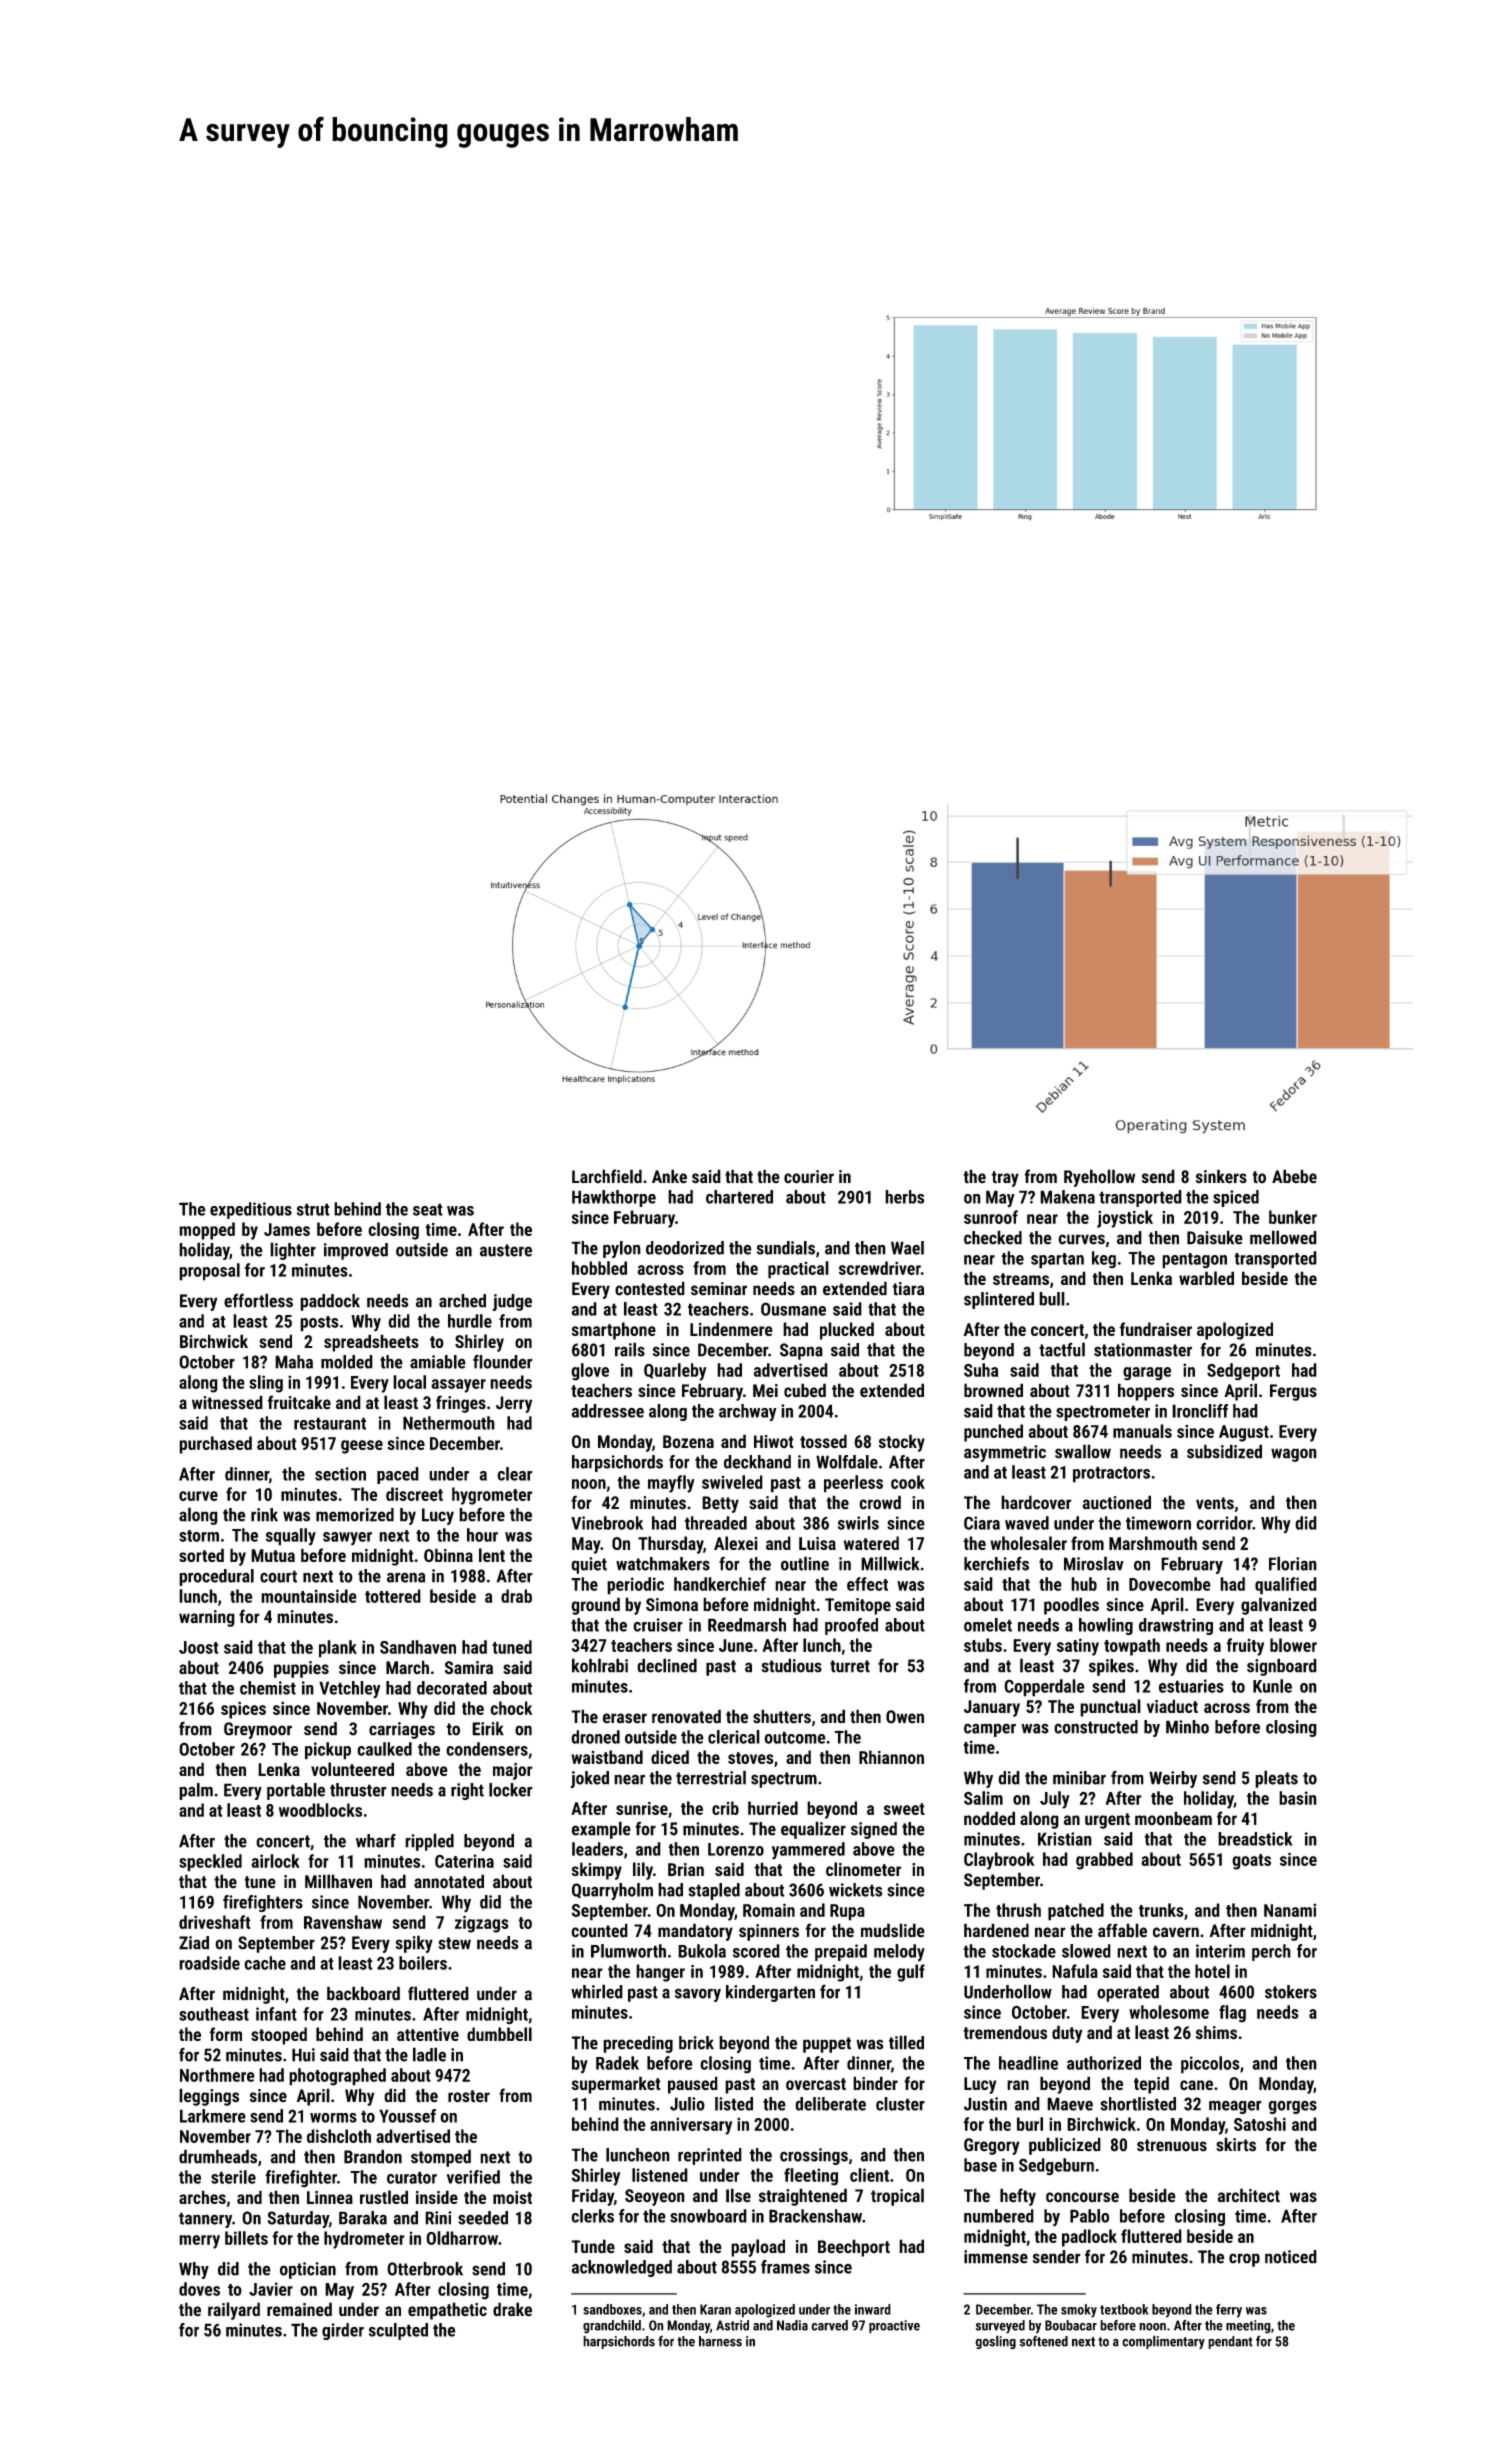 The image size is (1496, 2464). What do you see at coordinates (710, 2156) in the screenshot?
I see `reprinted` at bounding box center [710, 2156].
